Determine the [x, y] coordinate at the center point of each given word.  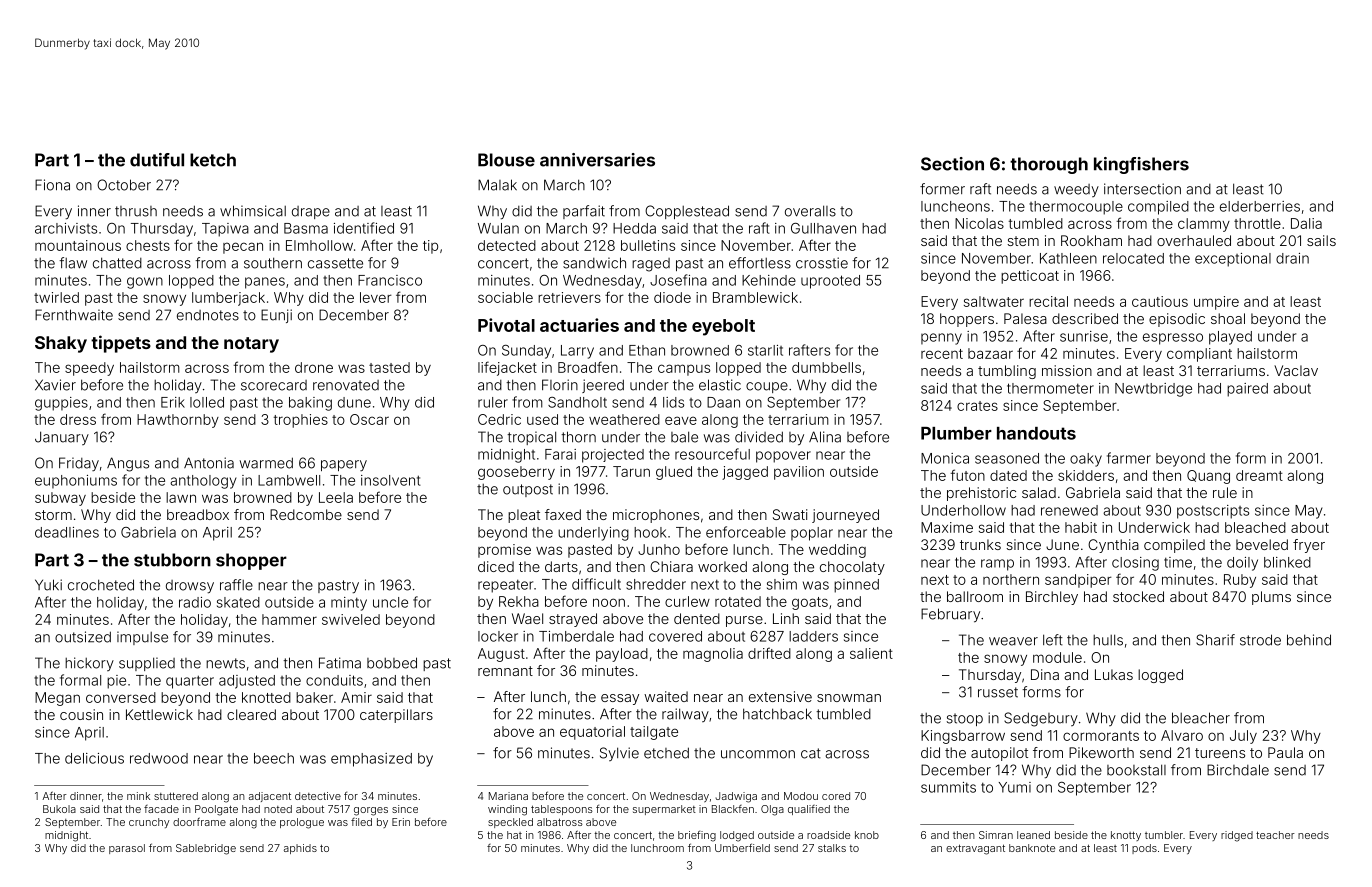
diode [672, 297]
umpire [1216, 303]
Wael [527, 618]
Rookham [1091, 240]
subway [60, 499]
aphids [300, 849]
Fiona [52, 185]
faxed [563, 514]
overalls [810, 211]
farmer [1129, 458]
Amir [356, 697]
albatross [560, 822]
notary [251, 345]
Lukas [1114, 674]
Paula [1285, 752]
